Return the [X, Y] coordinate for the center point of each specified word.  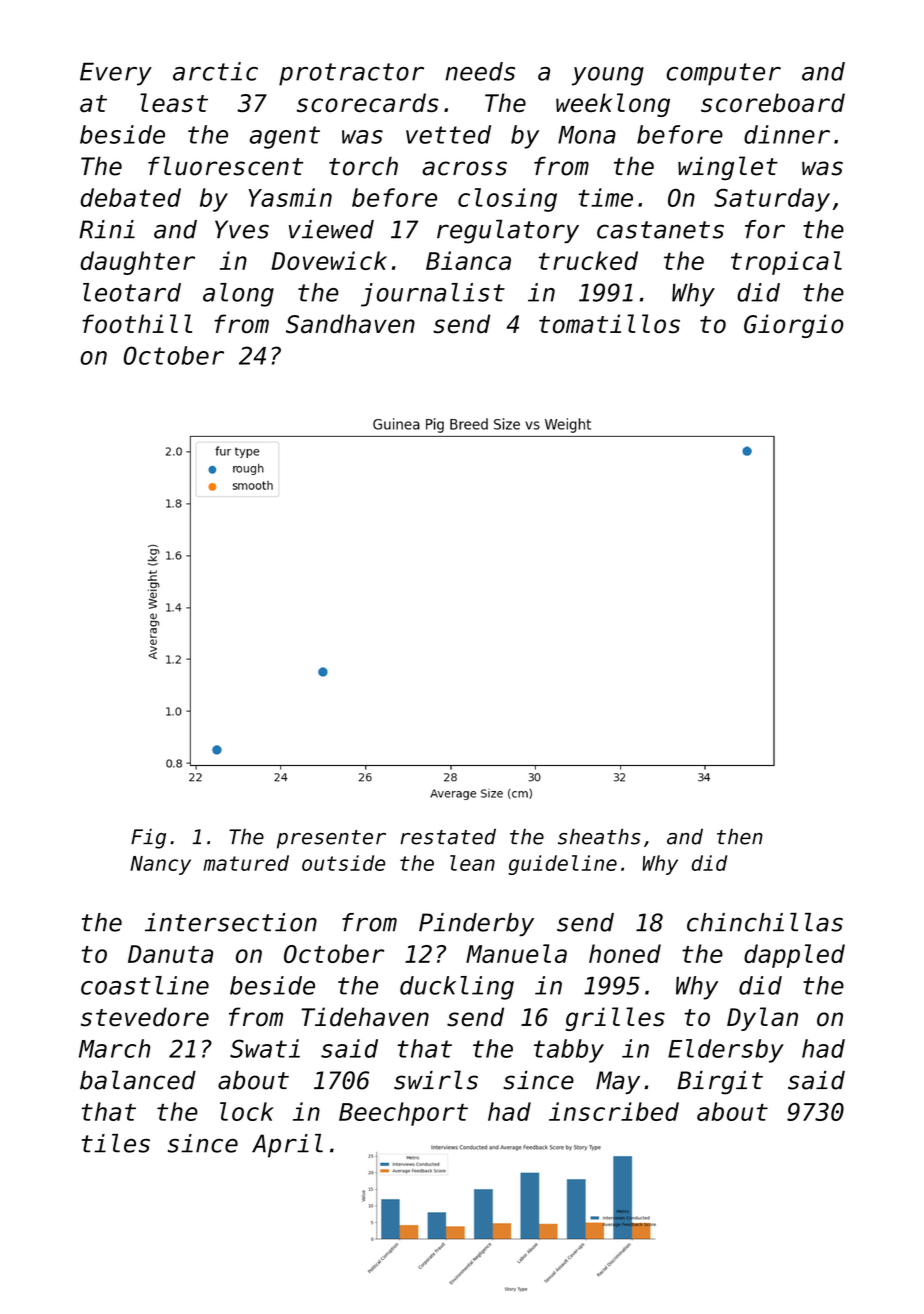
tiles [116, 1143]
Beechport [403, 1114]
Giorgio [794, 326]
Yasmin [290, 197]
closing [507, 200]
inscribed [614, 1111]
